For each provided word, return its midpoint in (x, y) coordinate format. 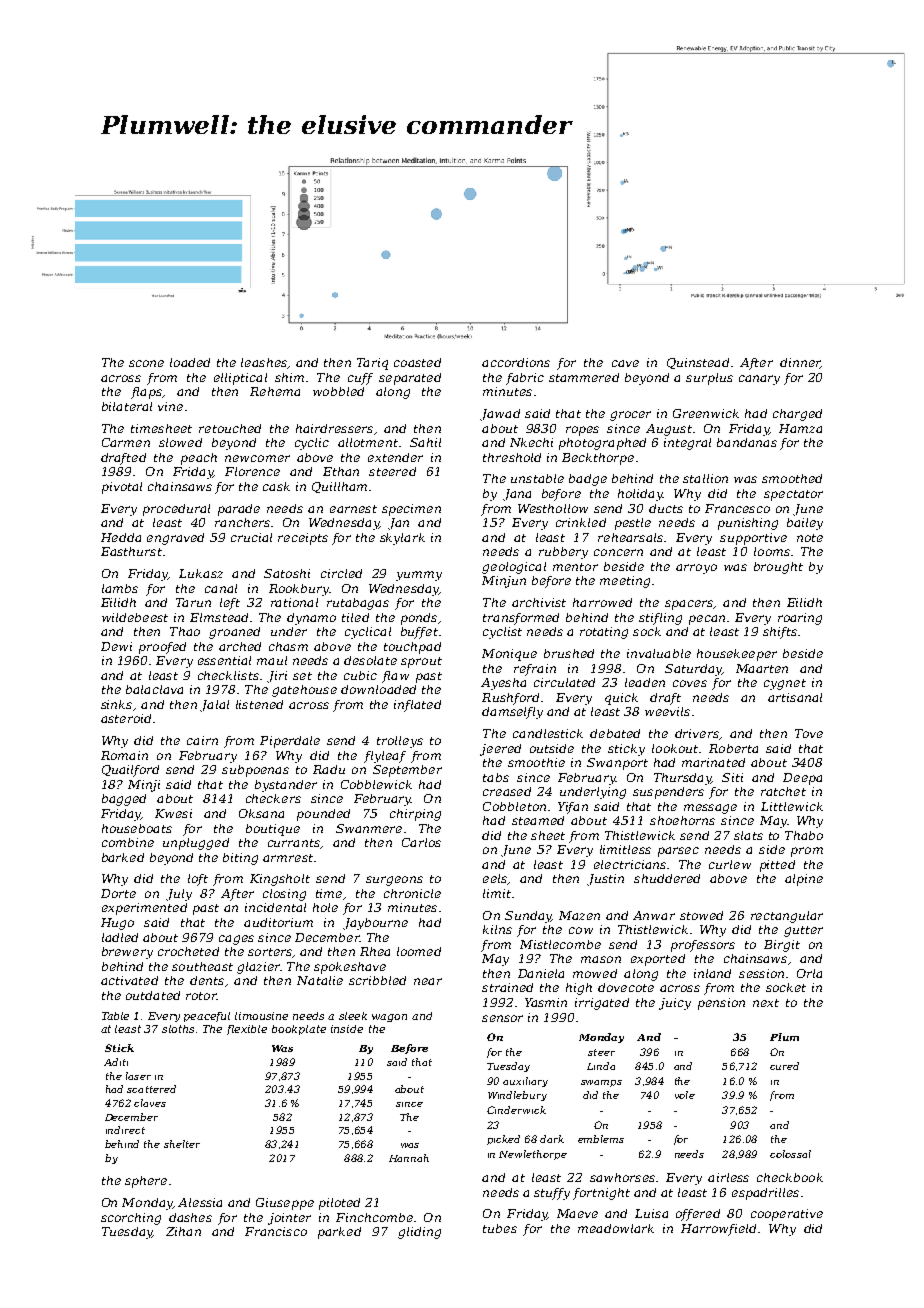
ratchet (783, 791)
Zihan (183, 1231)
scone (146, 363)
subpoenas (255, 771)
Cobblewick (376, 784)
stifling (660, 619)
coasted (417, 362)
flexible (247, 1030)
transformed (521, 619)
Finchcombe (374, 1217)
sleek (353, 1016)
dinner (800, 363)
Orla (809, 973)
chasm (288, 646)
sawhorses (622, 1177)
